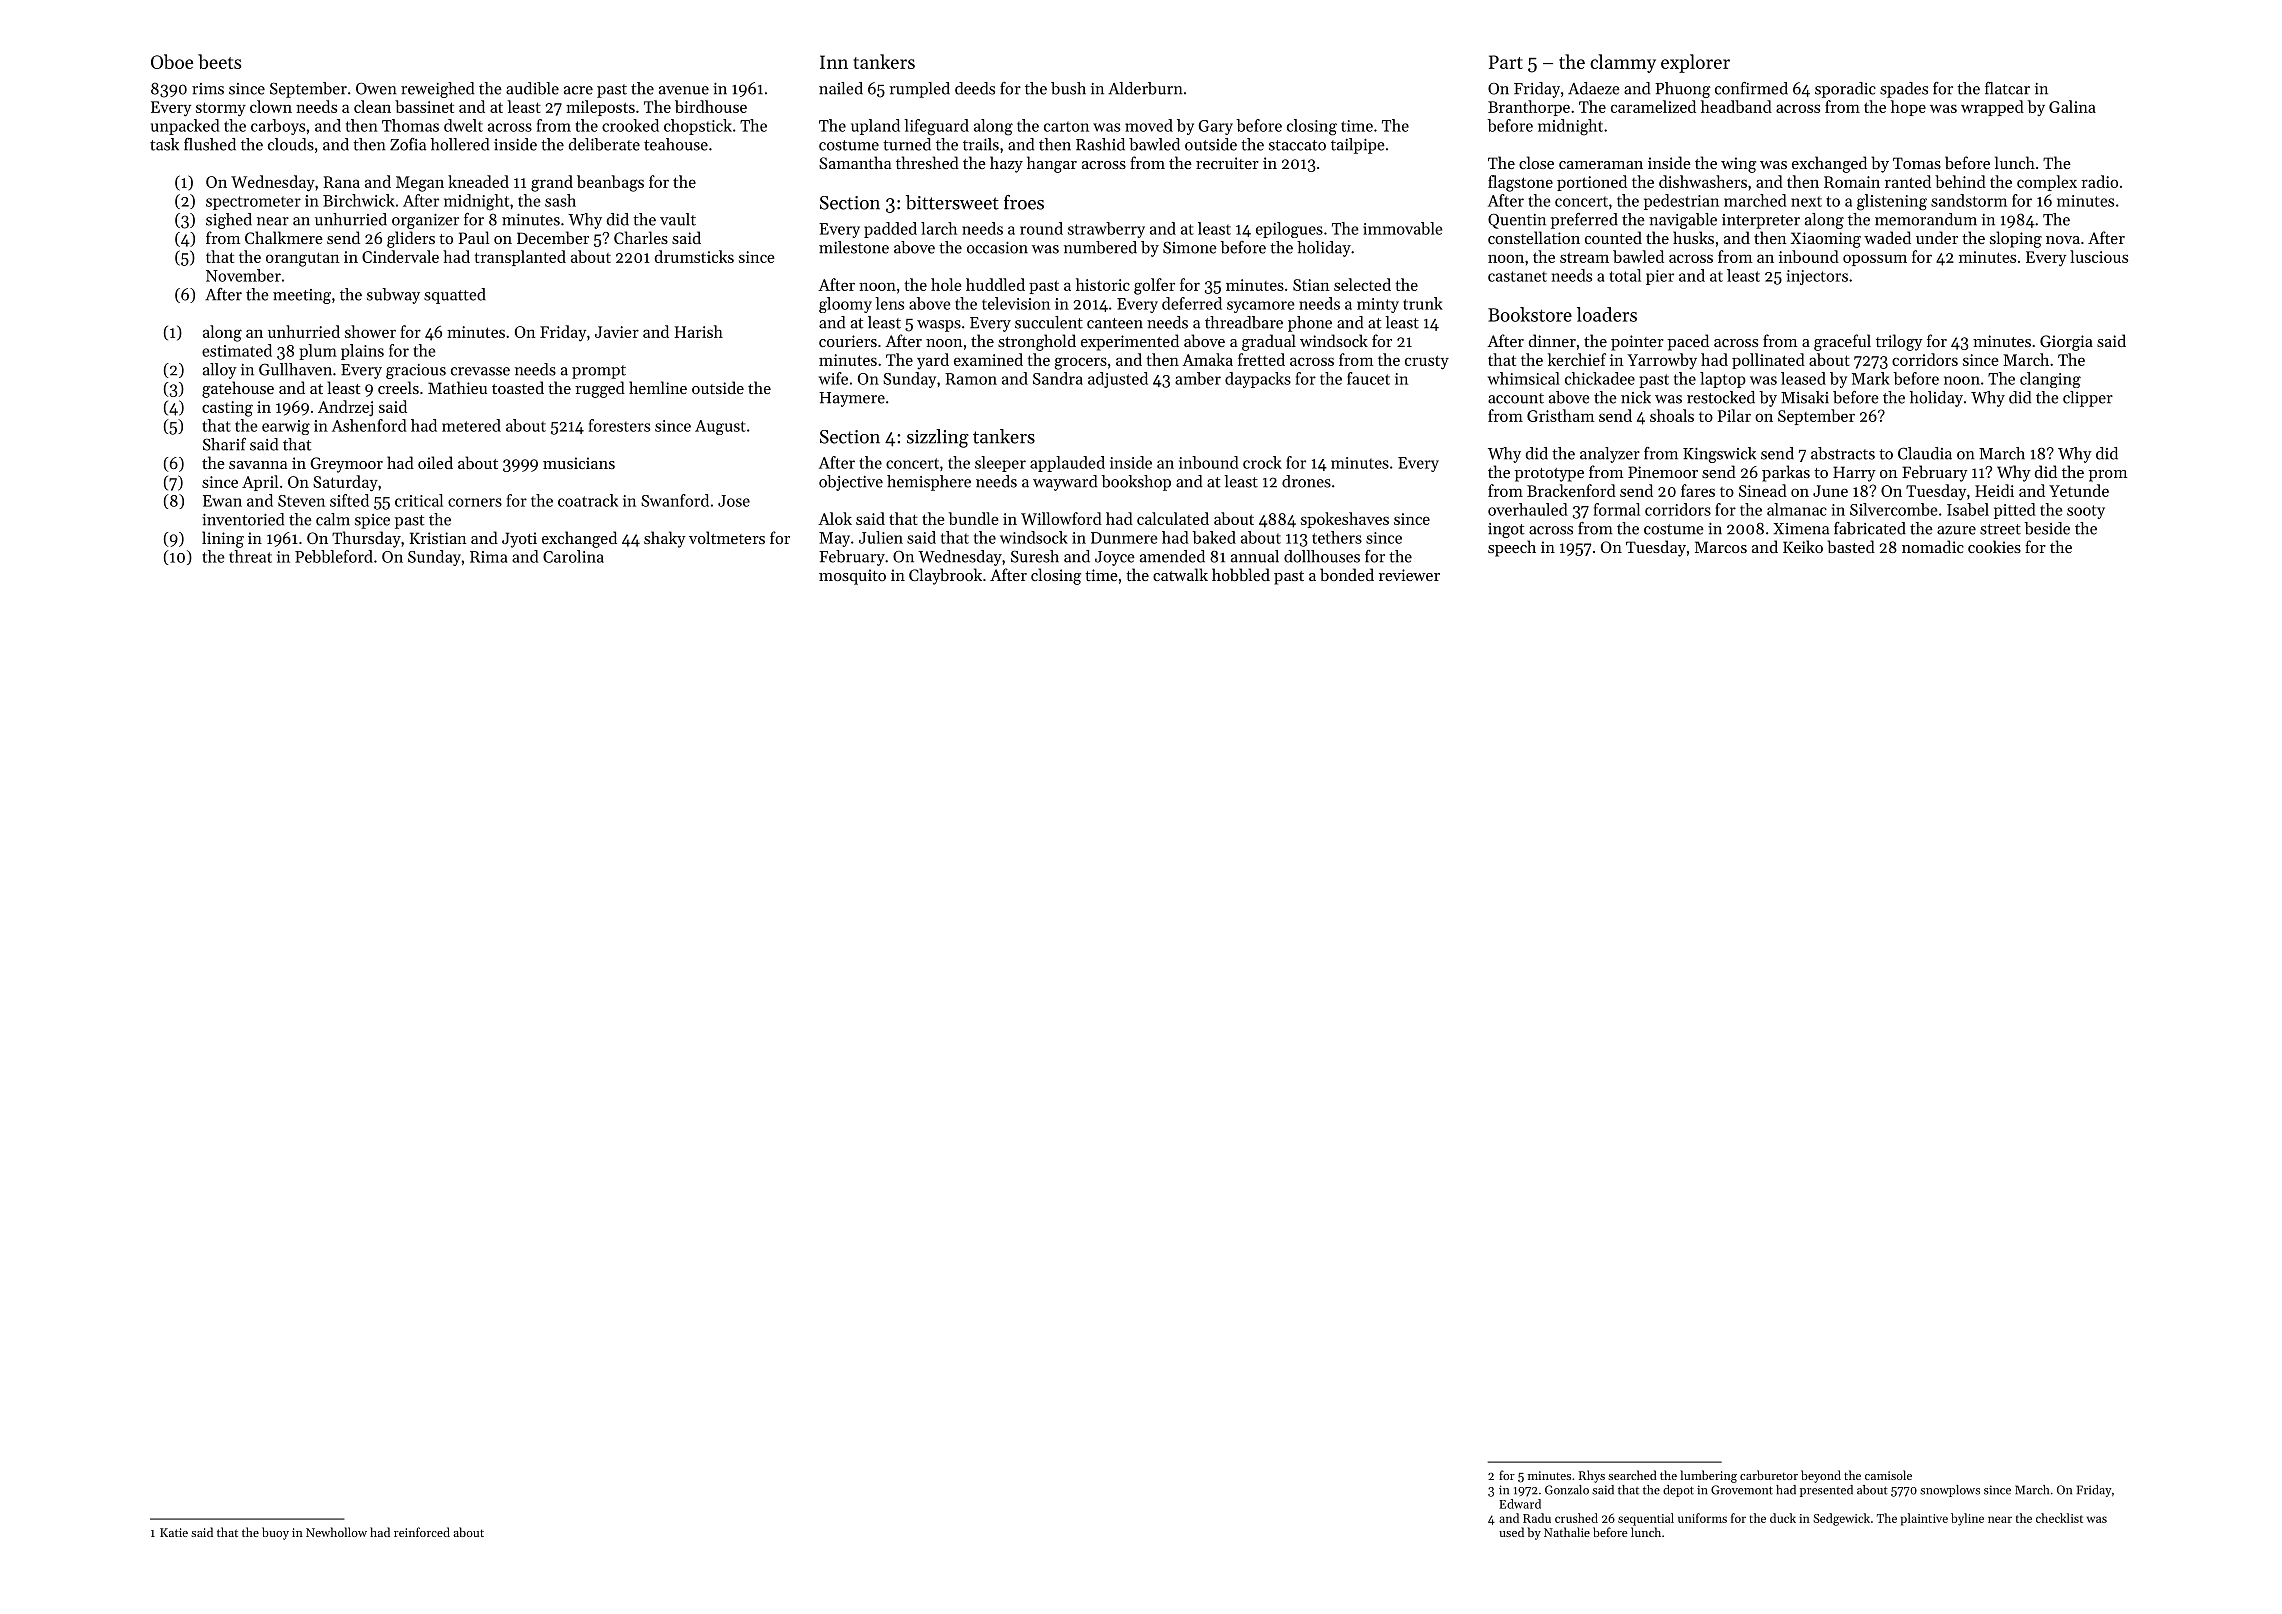  Describe the element at coordinates (1613, 237) in the screenshot. I see `counted` at that location.
